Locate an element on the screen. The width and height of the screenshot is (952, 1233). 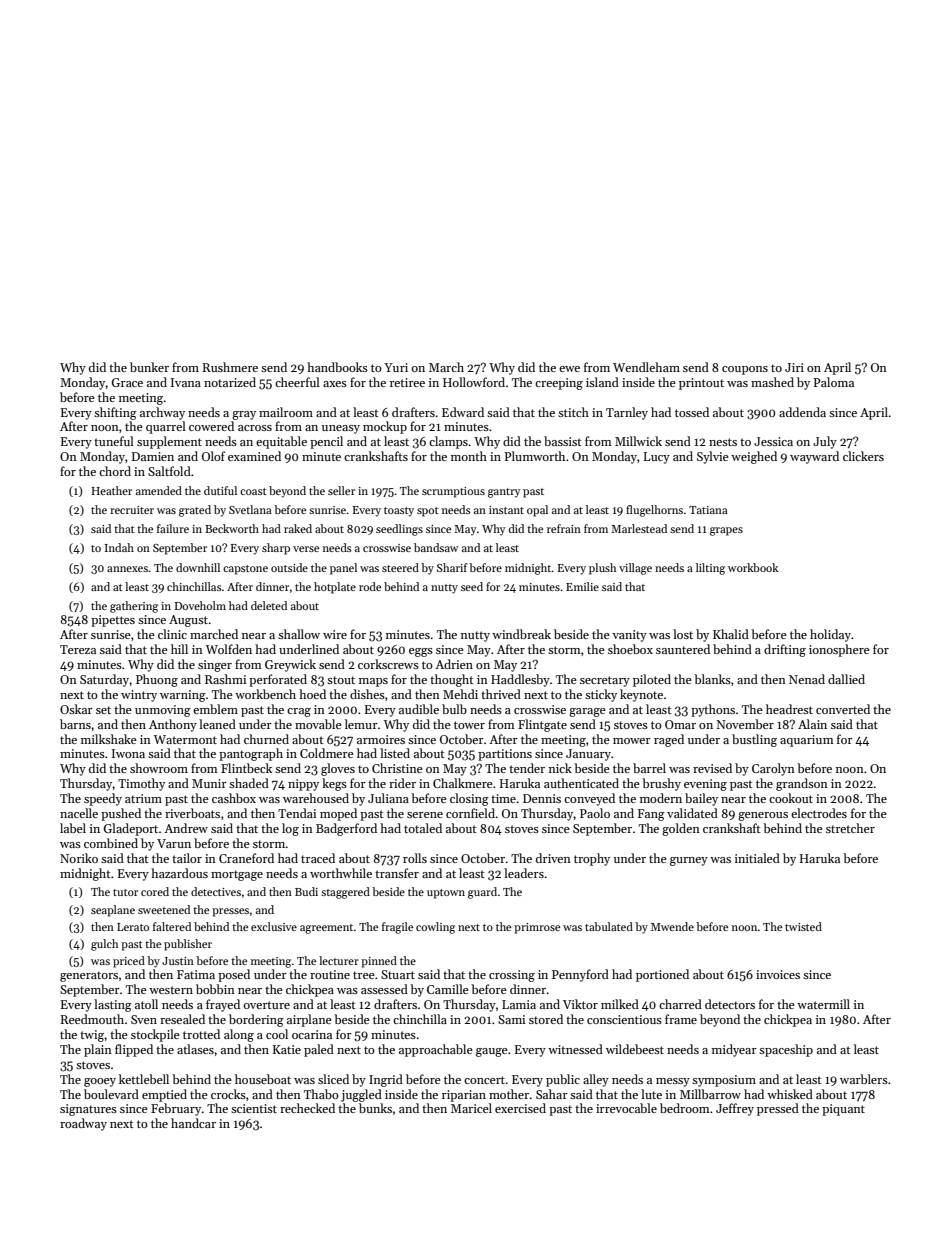
fragile is located at coordinates (397, 928).
